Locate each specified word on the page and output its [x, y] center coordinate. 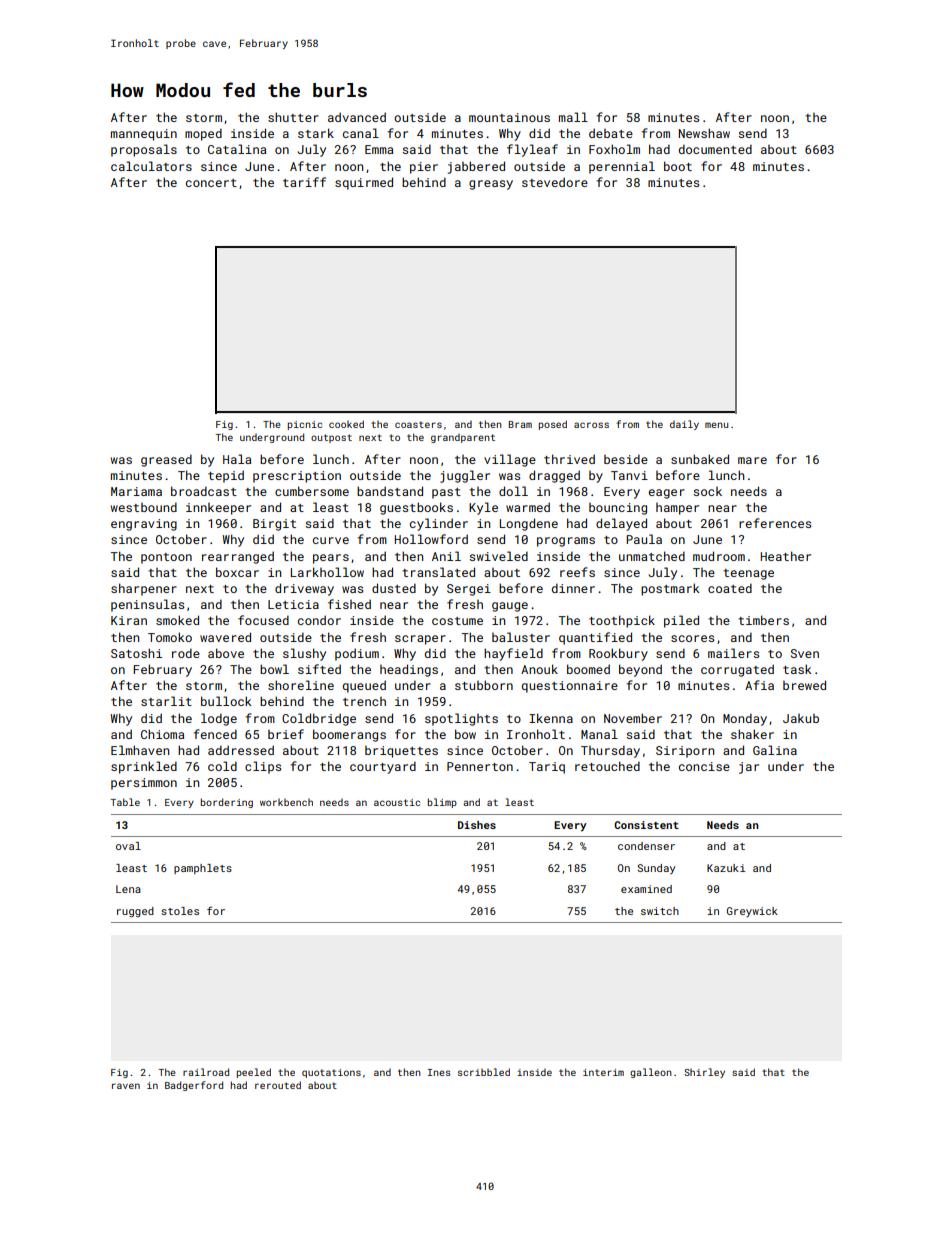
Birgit [274, 525]
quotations [331, 1073]
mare [752, 460]
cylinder [439, 524]
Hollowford [431, 539]
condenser [646, 846]
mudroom [719, 556]
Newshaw [704, 133]
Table [125, 802]
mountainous [509, 117]
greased [166, 460]
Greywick [752, 912]
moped [203, 134]
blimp [442, 803]
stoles [180, 911]
